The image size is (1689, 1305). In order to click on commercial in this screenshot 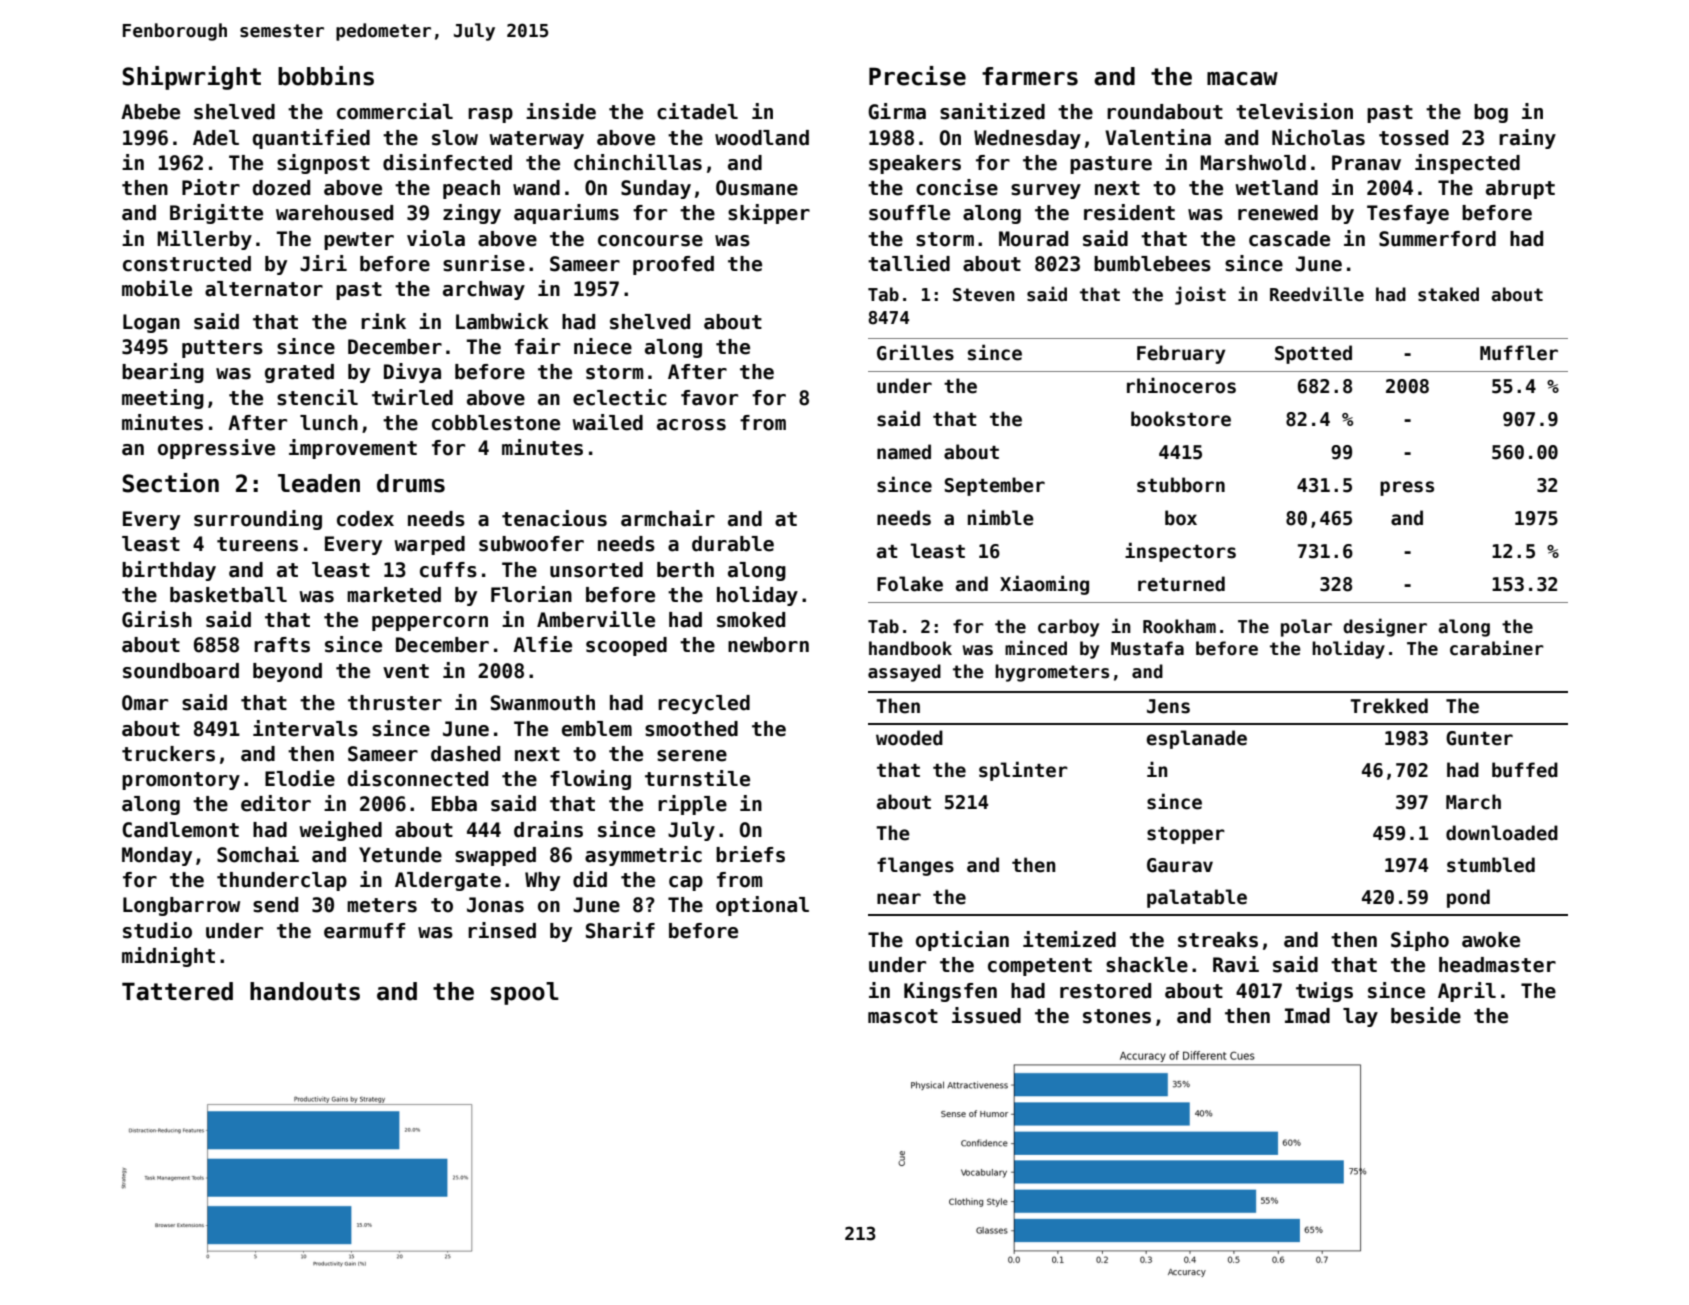, I will do `click(395, 111)`.
